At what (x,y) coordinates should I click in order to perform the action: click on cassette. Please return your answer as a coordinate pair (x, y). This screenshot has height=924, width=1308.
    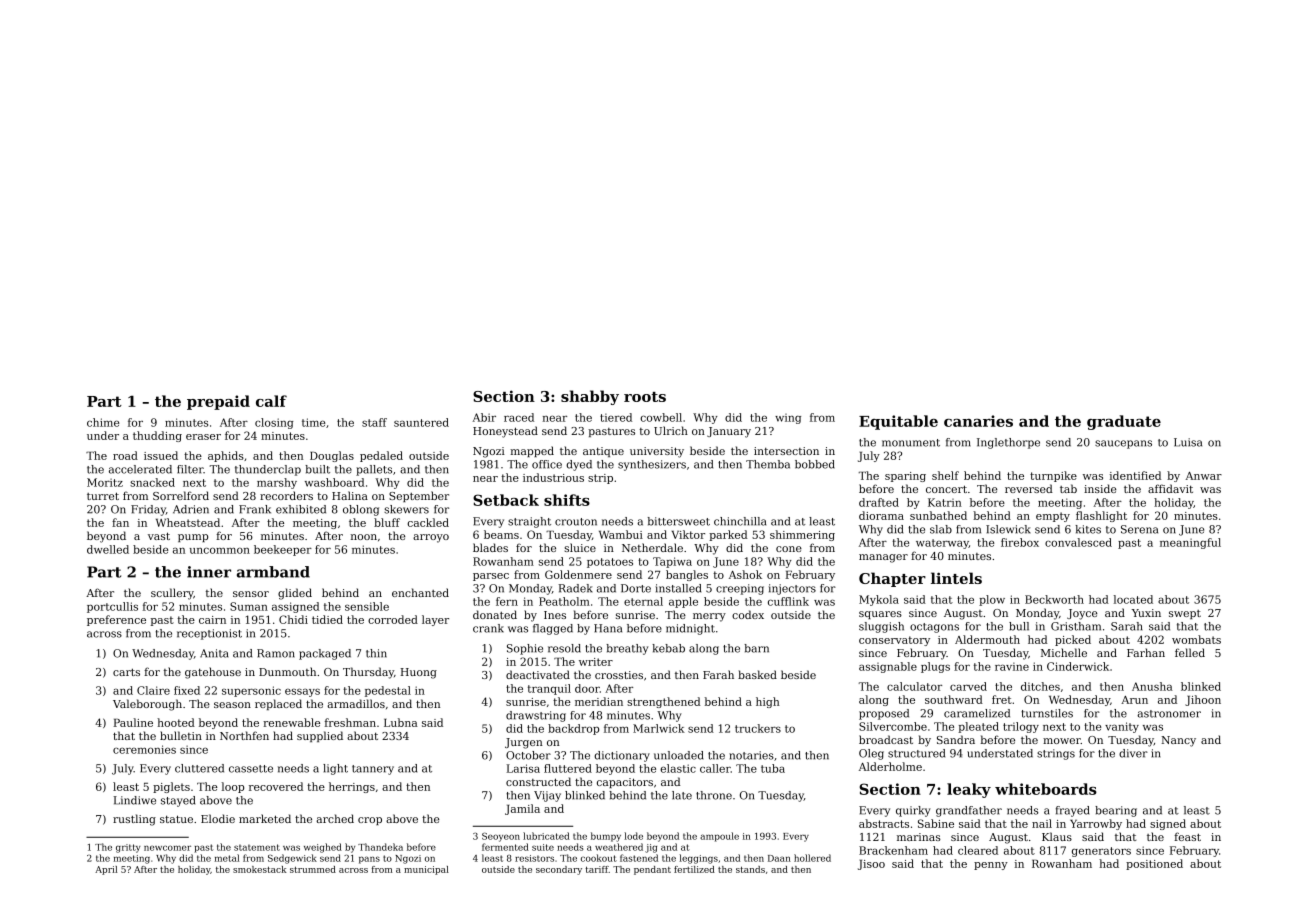
    Looking at the image, I should click on (251, 769).
